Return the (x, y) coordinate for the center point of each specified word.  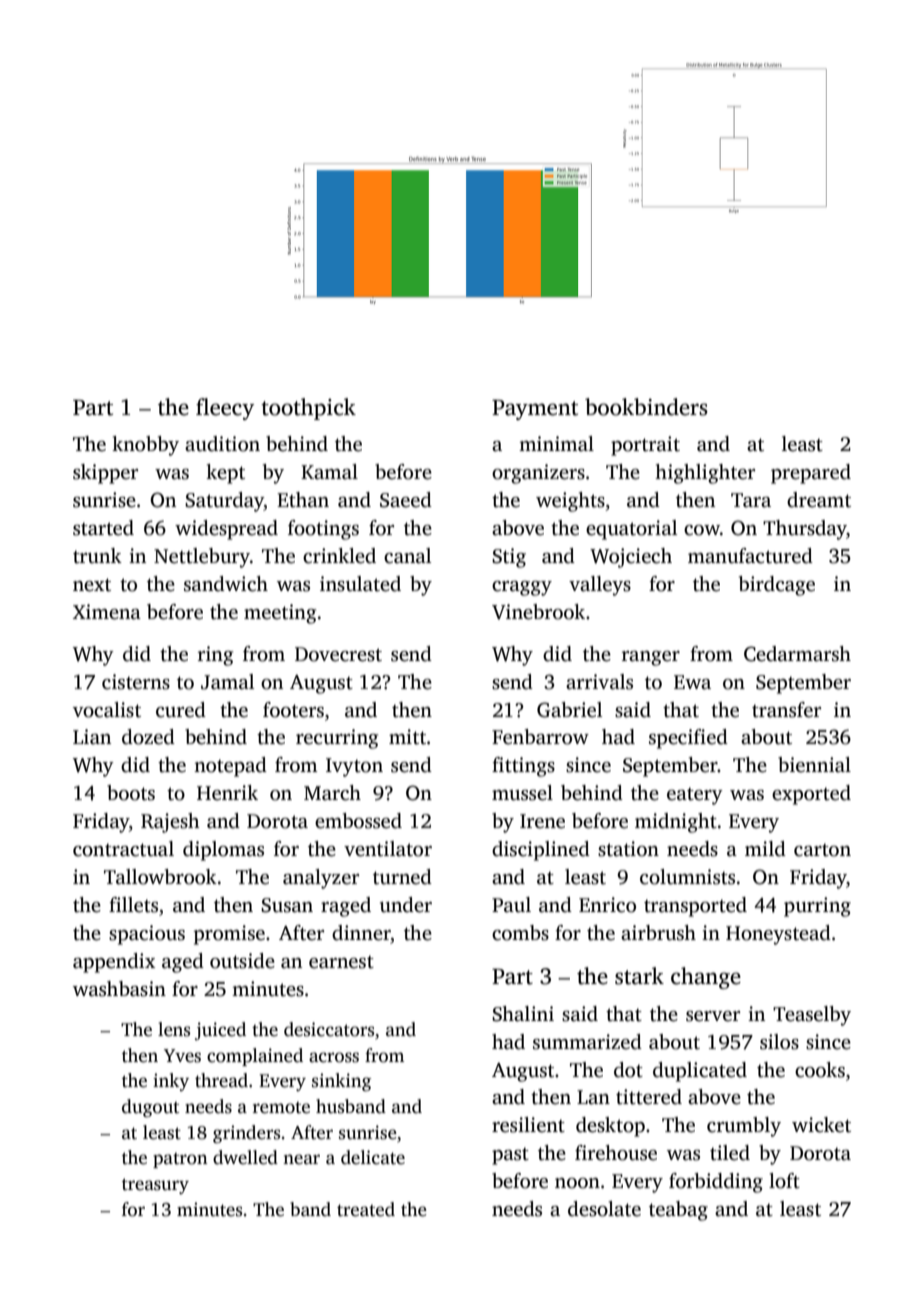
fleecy (225, 409)
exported (811, 795)
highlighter (705, 474)
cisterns (136, 682)
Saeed (406, 500)
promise (229, 935)
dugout (150, 1108)
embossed (358, 821)
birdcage (777, 586)
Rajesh (170, 823)
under (406, 905)
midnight (676, 823)
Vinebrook (538, 612)
